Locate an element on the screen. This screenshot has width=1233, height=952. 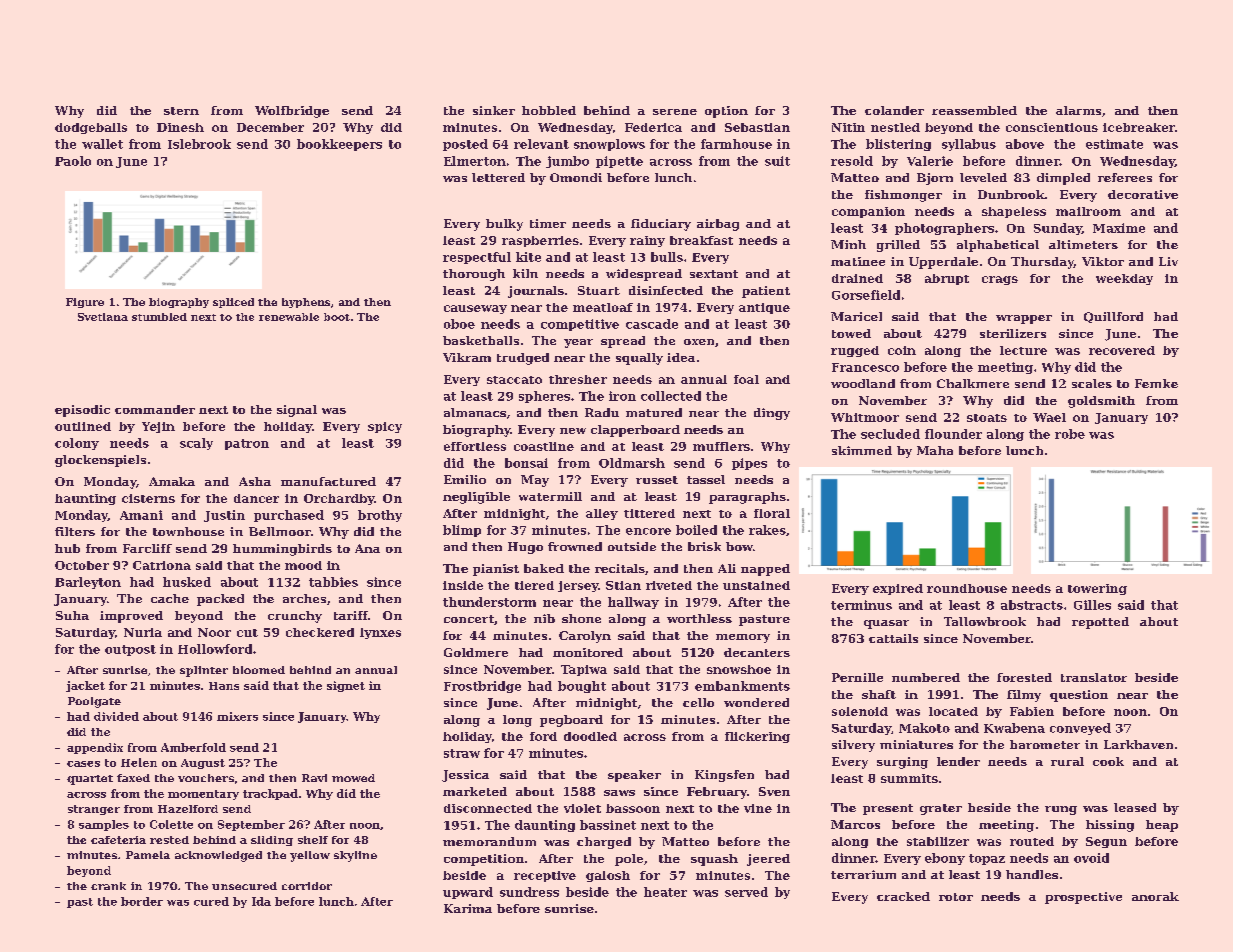
heater is located at coordinates (665, 892).
